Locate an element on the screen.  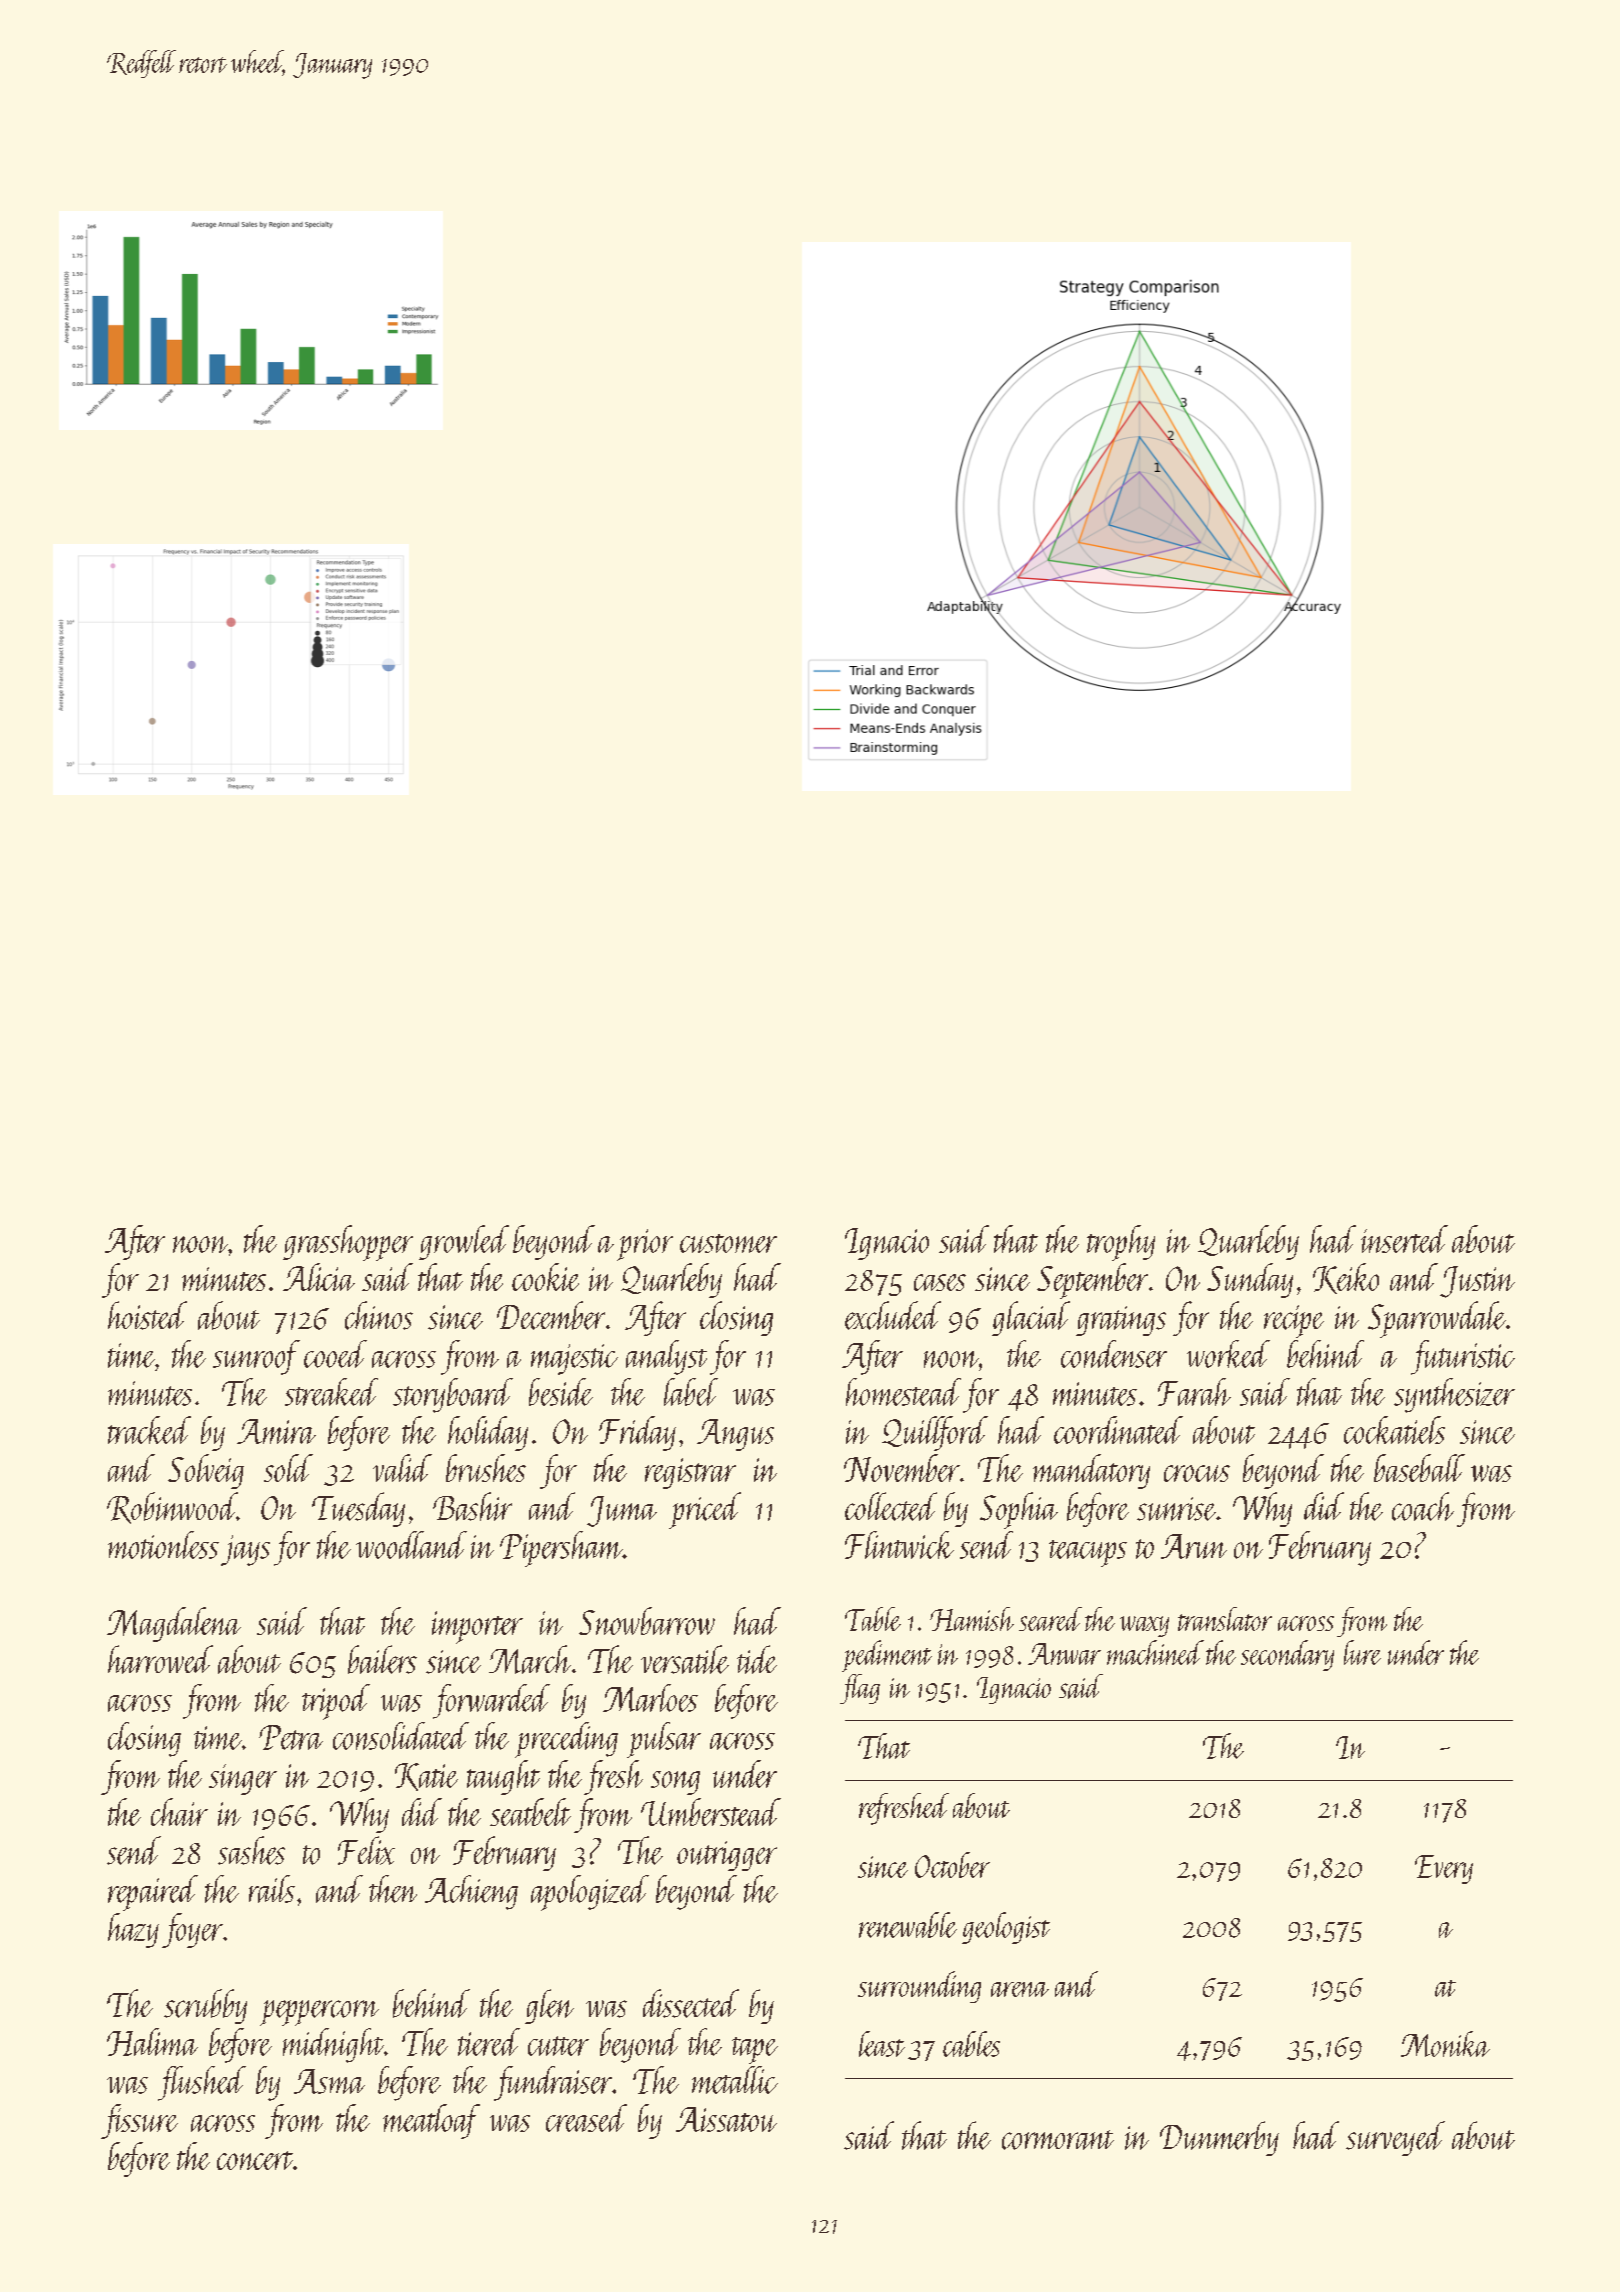
collected is located at coordinates (891, 1506).
